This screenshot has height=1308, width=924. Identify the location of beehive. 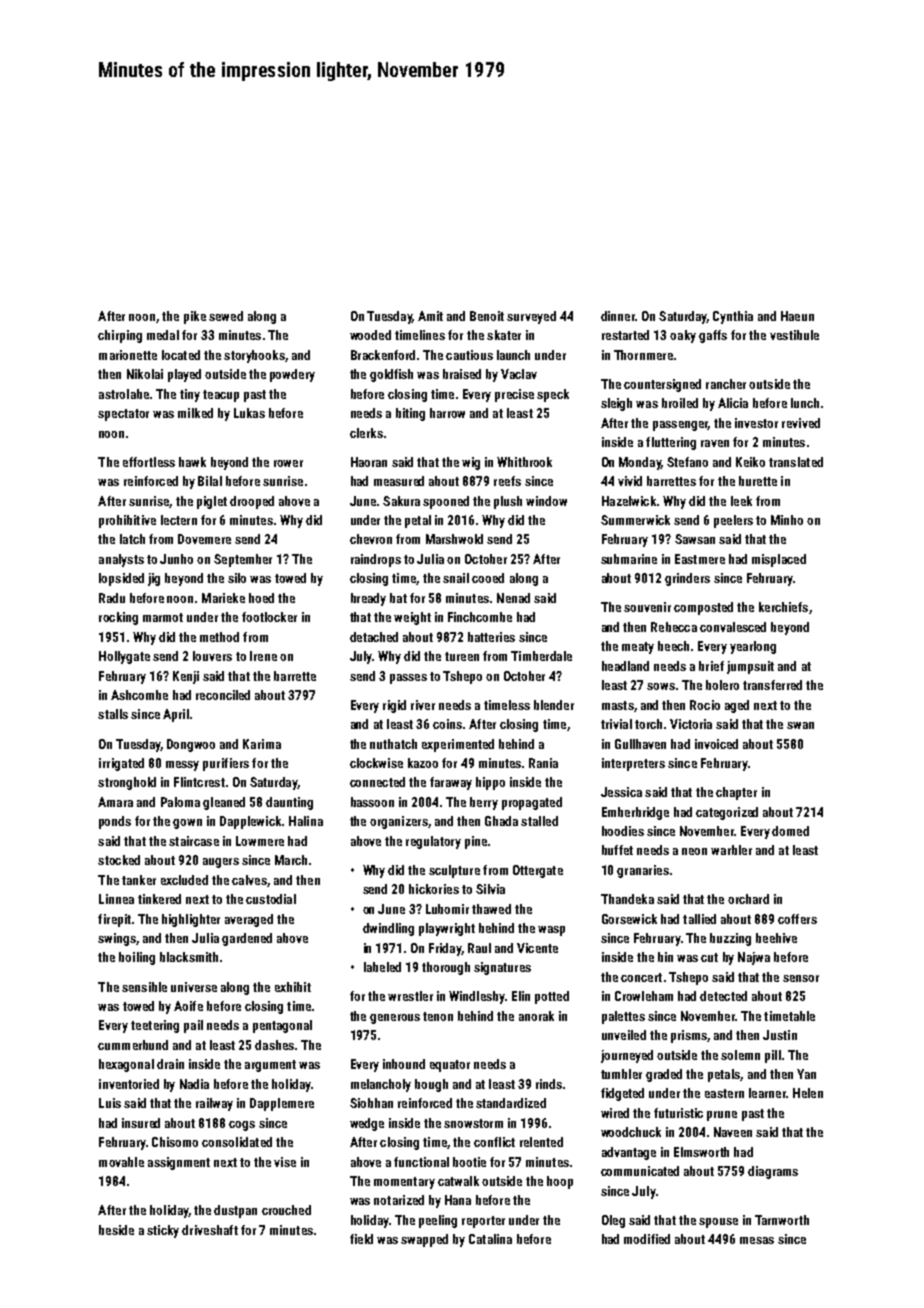
(776, 938).
